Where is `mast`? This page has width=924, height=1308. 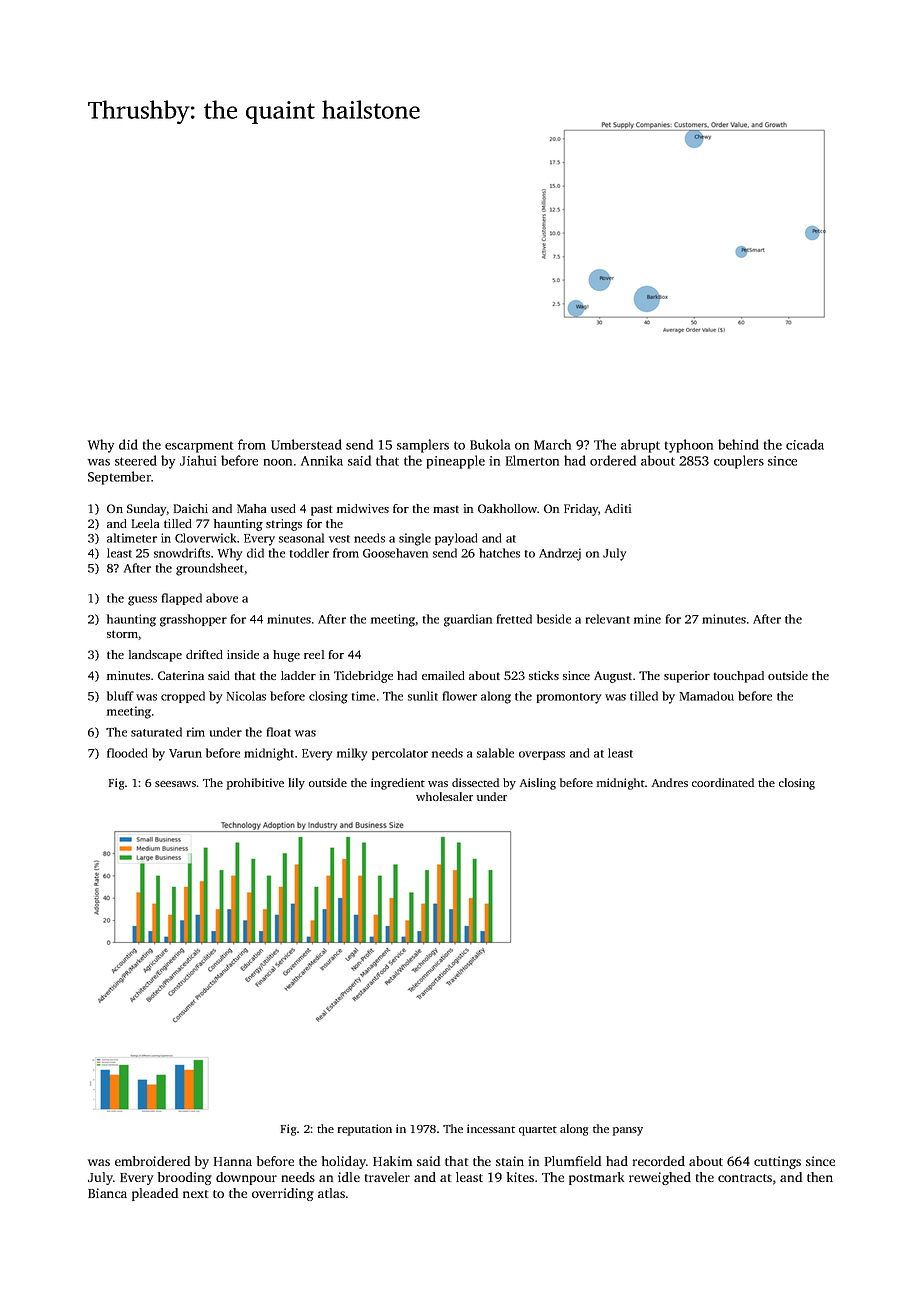 mast is located at coordinates (446, 509).
